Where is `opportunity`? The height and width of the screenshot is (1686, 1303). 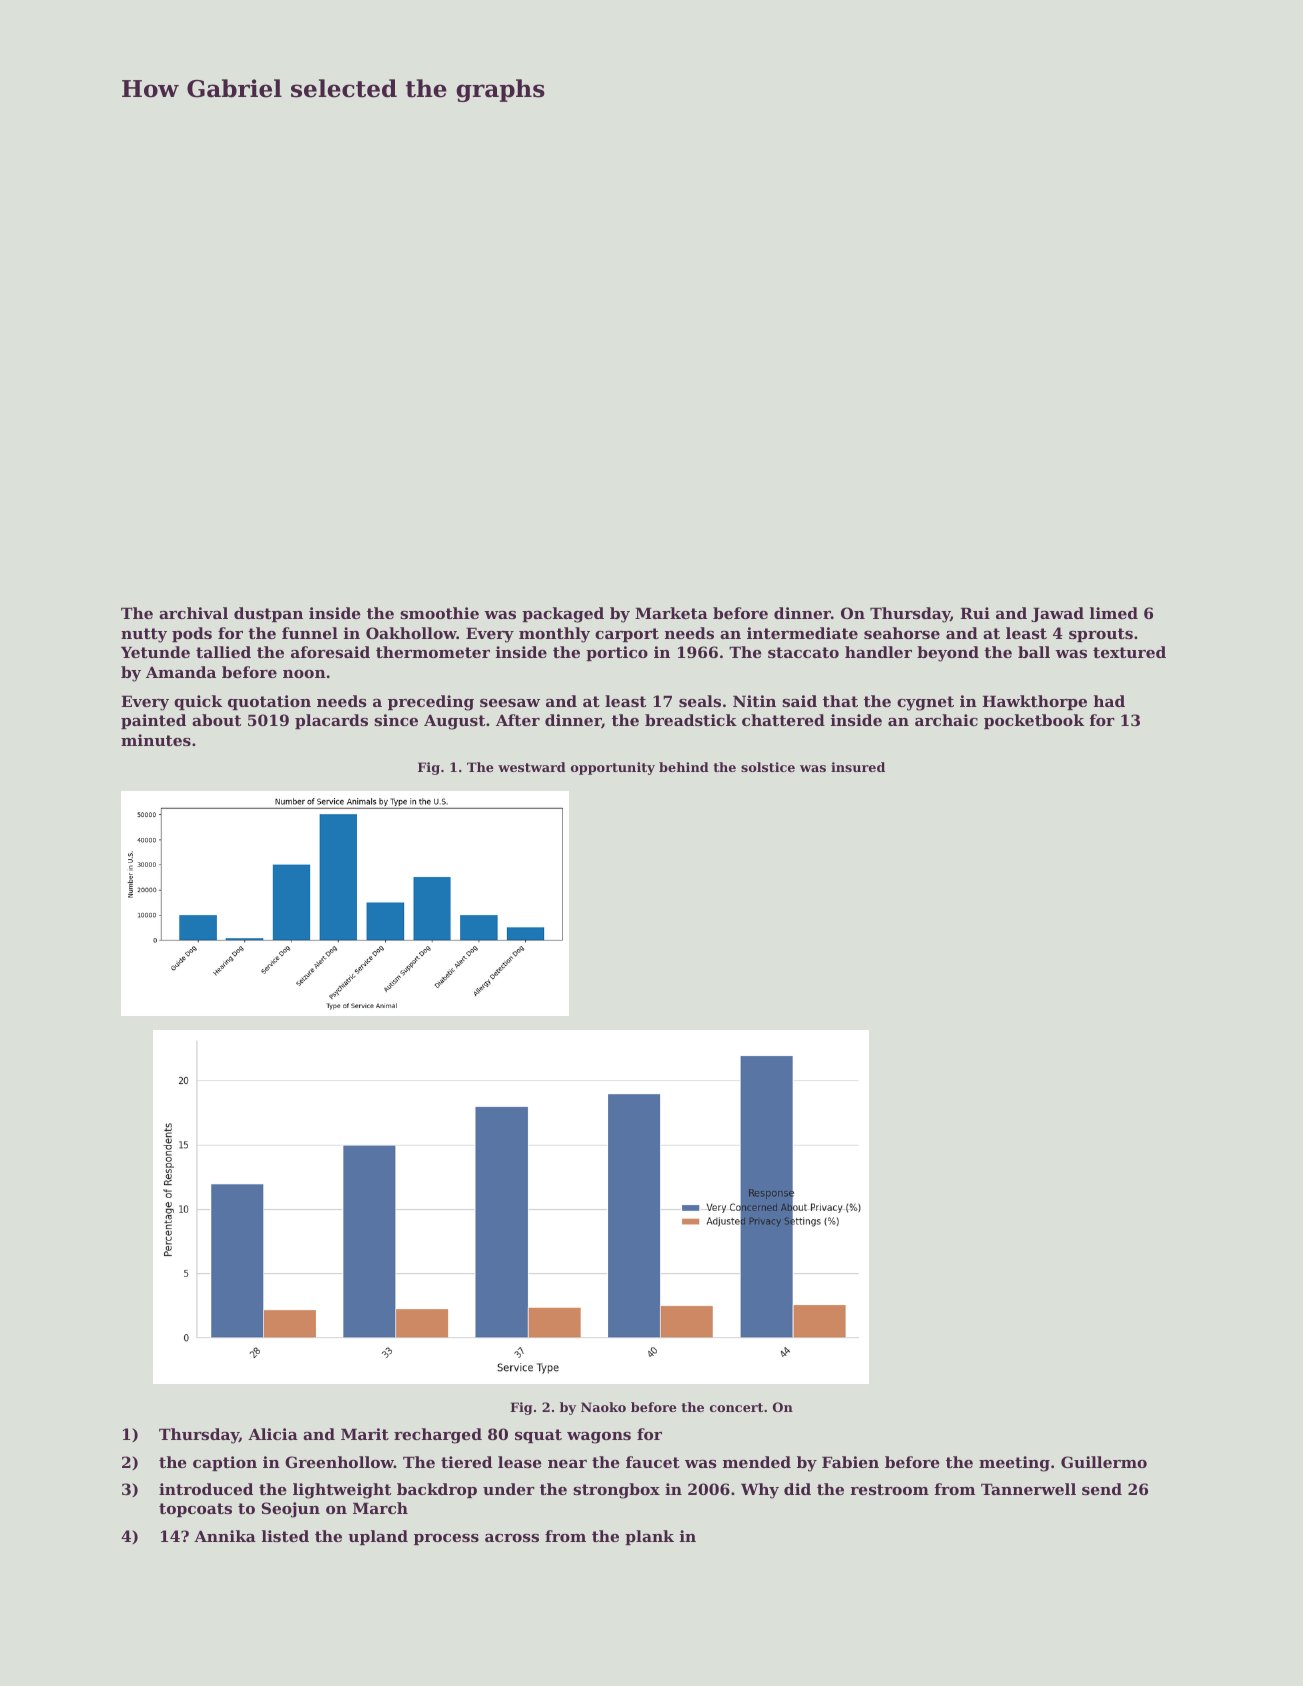 opportunity is located at coordinates (613, 768).
